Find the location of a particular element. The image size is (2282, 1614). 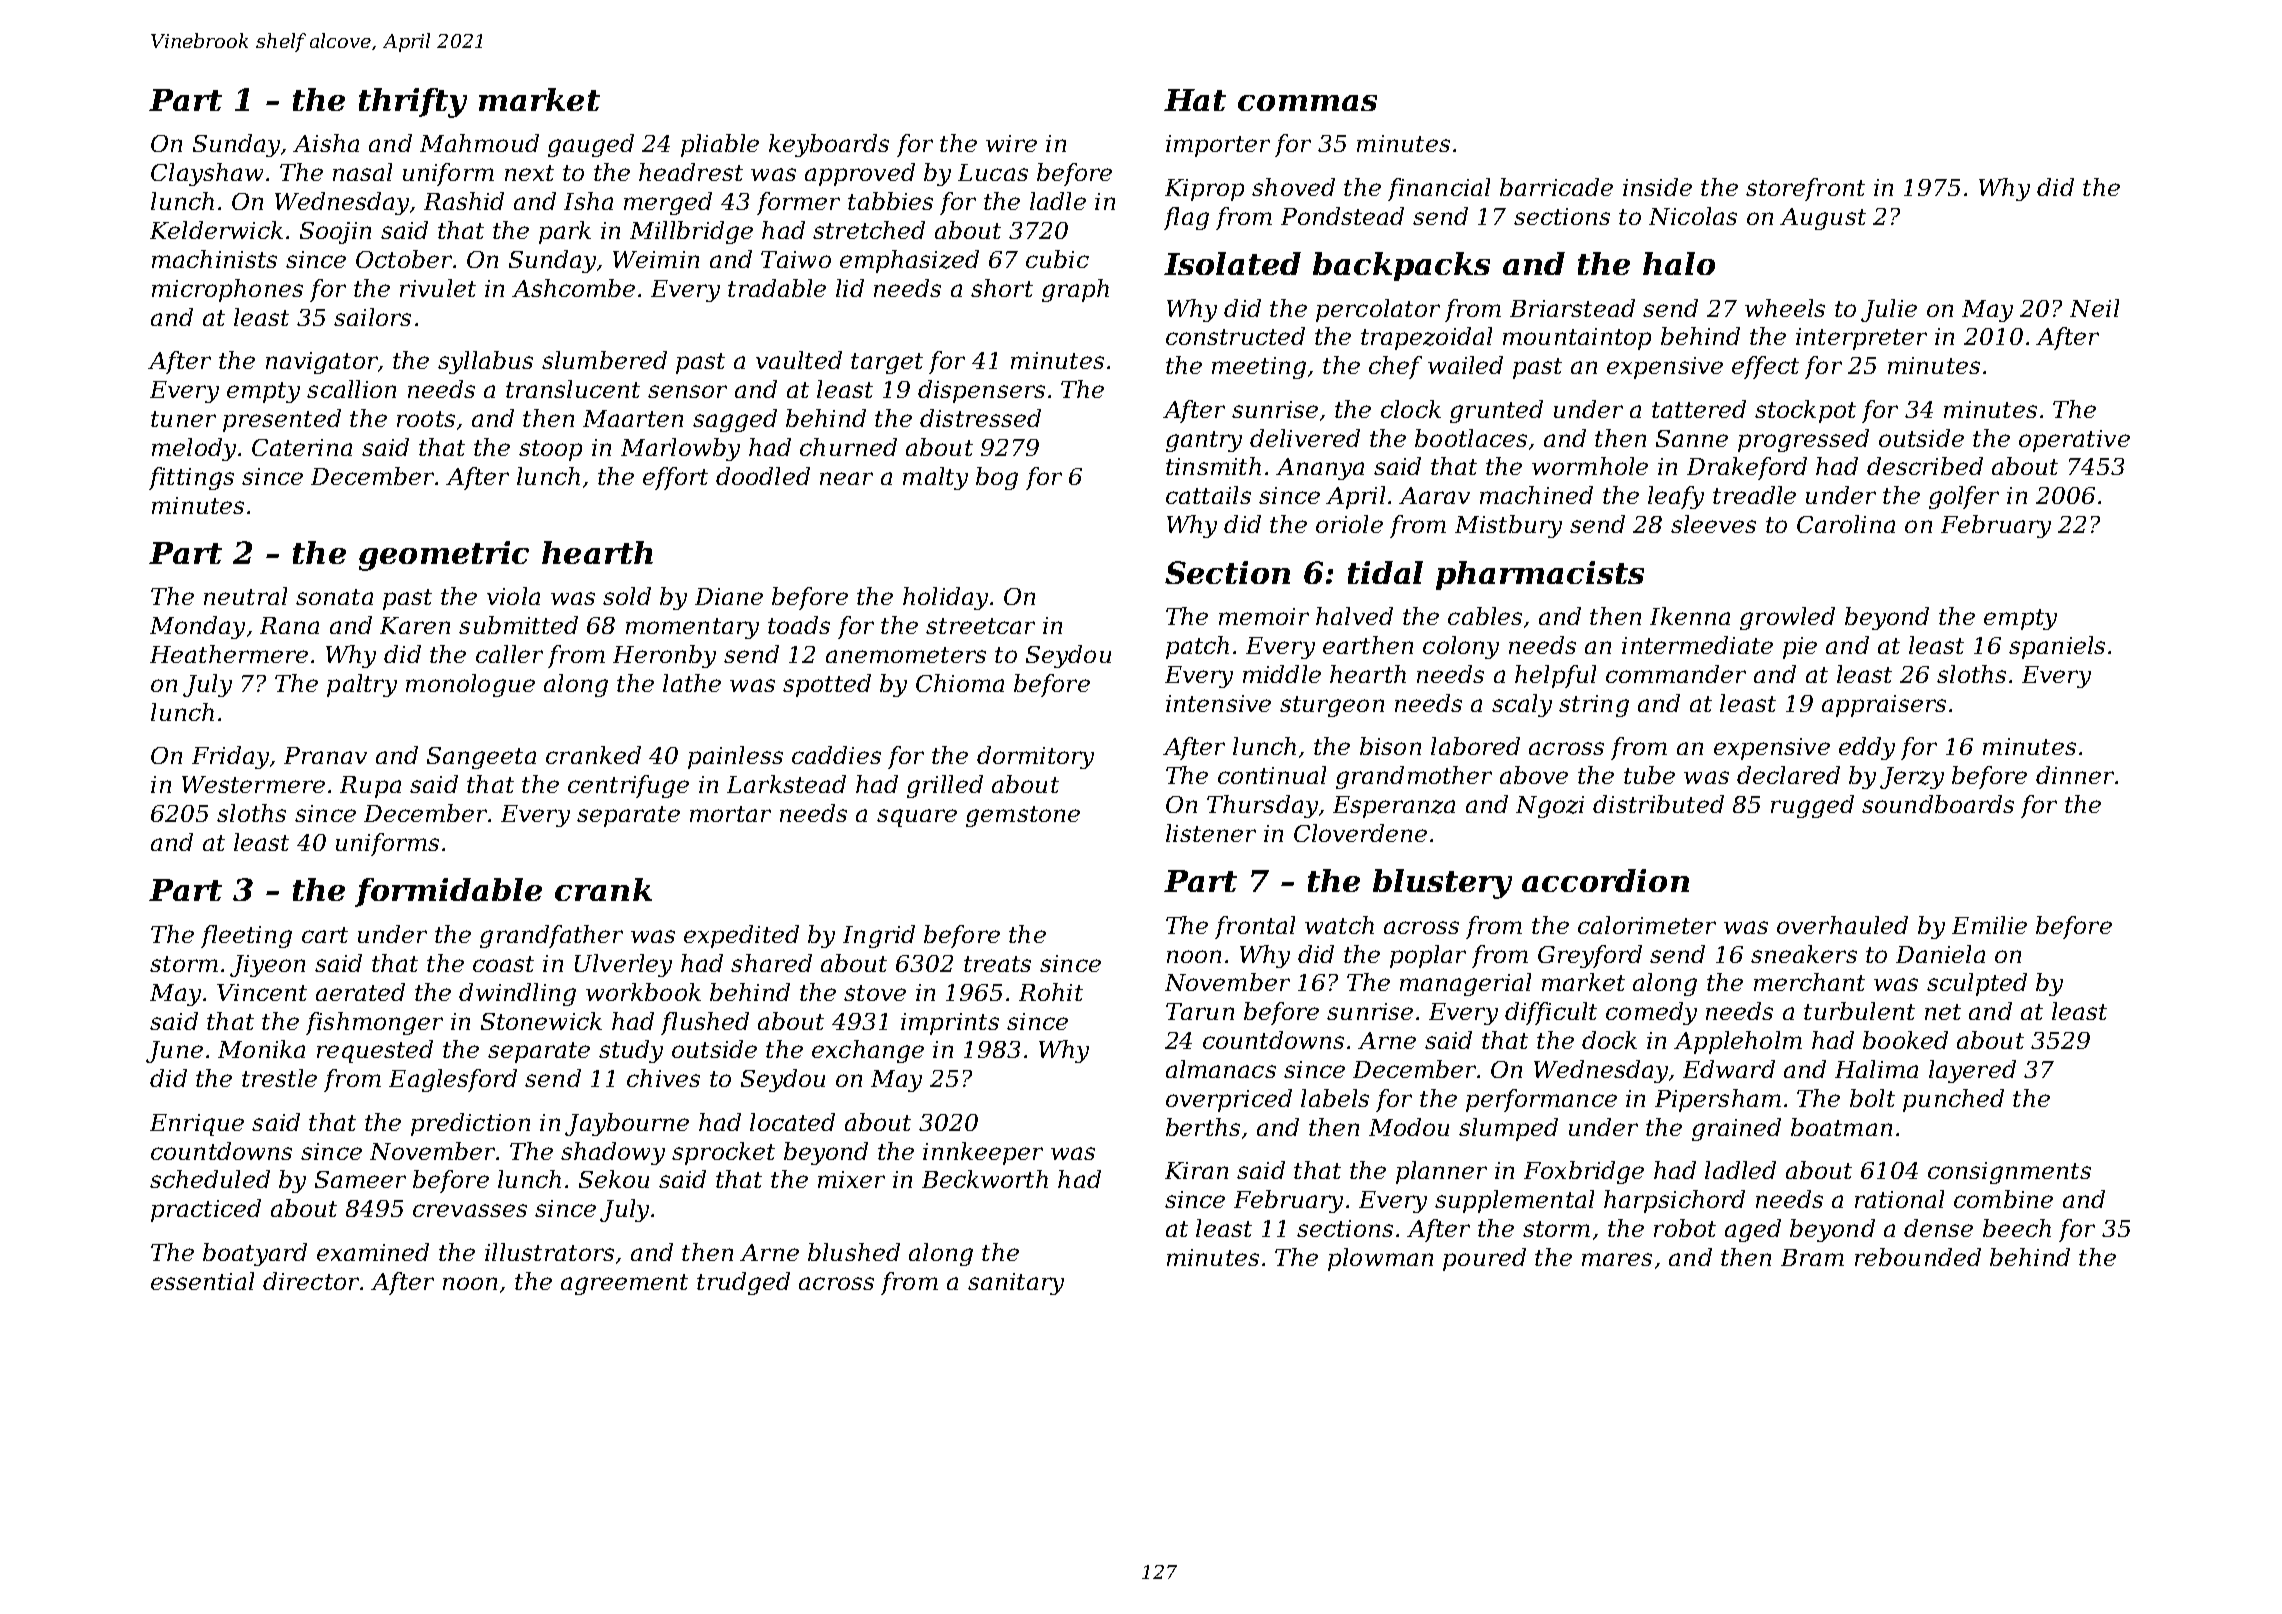

tuner is located at coordinates (183, 419).
